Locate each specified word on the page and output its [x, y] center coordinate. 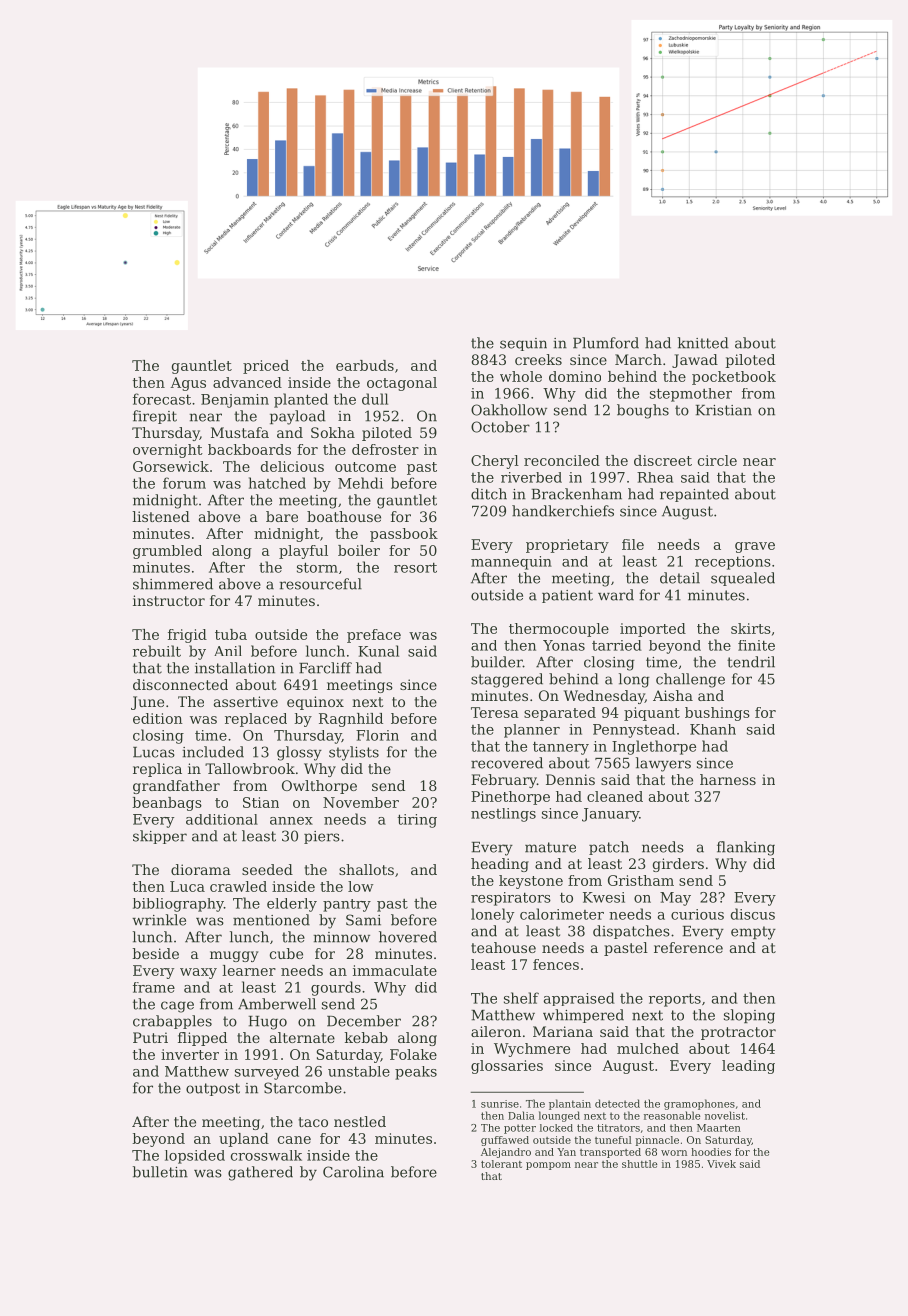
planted [301, 400]
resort [415, 567]
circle [717, 460]
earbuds [365, 365]
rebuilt [157, 651]
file [633, 544]
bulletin [160, 1172]
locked [556, 1128]
